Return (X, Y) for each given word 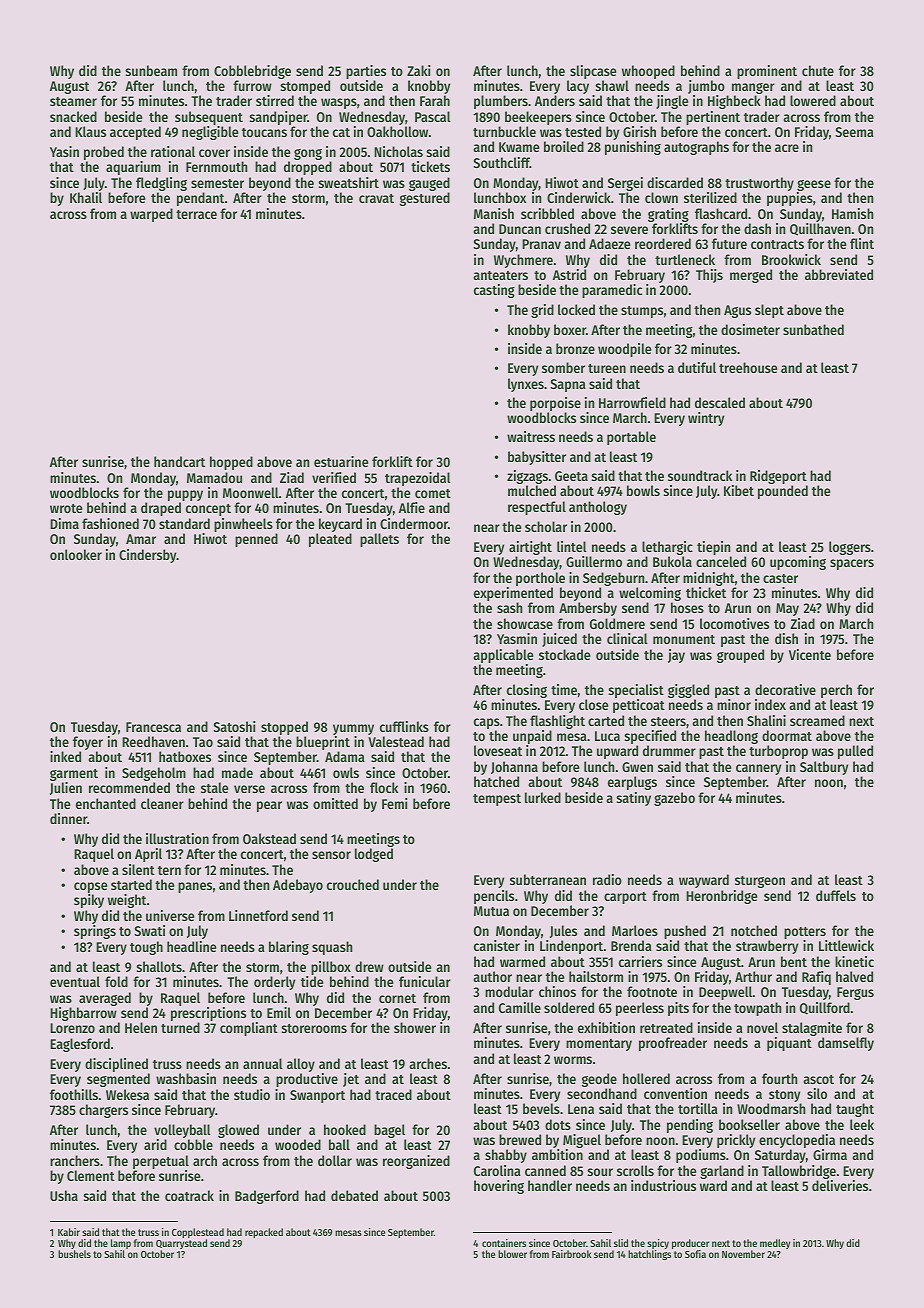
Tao (203, 742)
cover (214, 153)
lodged (374, 855)
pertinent (713, 118)
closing (527, 691)
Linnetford (258, 915)
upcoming (798, 563)
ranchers (75, 1160)
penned (256, 540)
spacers (852, 564)
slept (769, 311)
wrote (66, 508)
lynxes (526, 385)
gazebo (674, 799)
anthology (598, 508)
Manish (494, 213)
